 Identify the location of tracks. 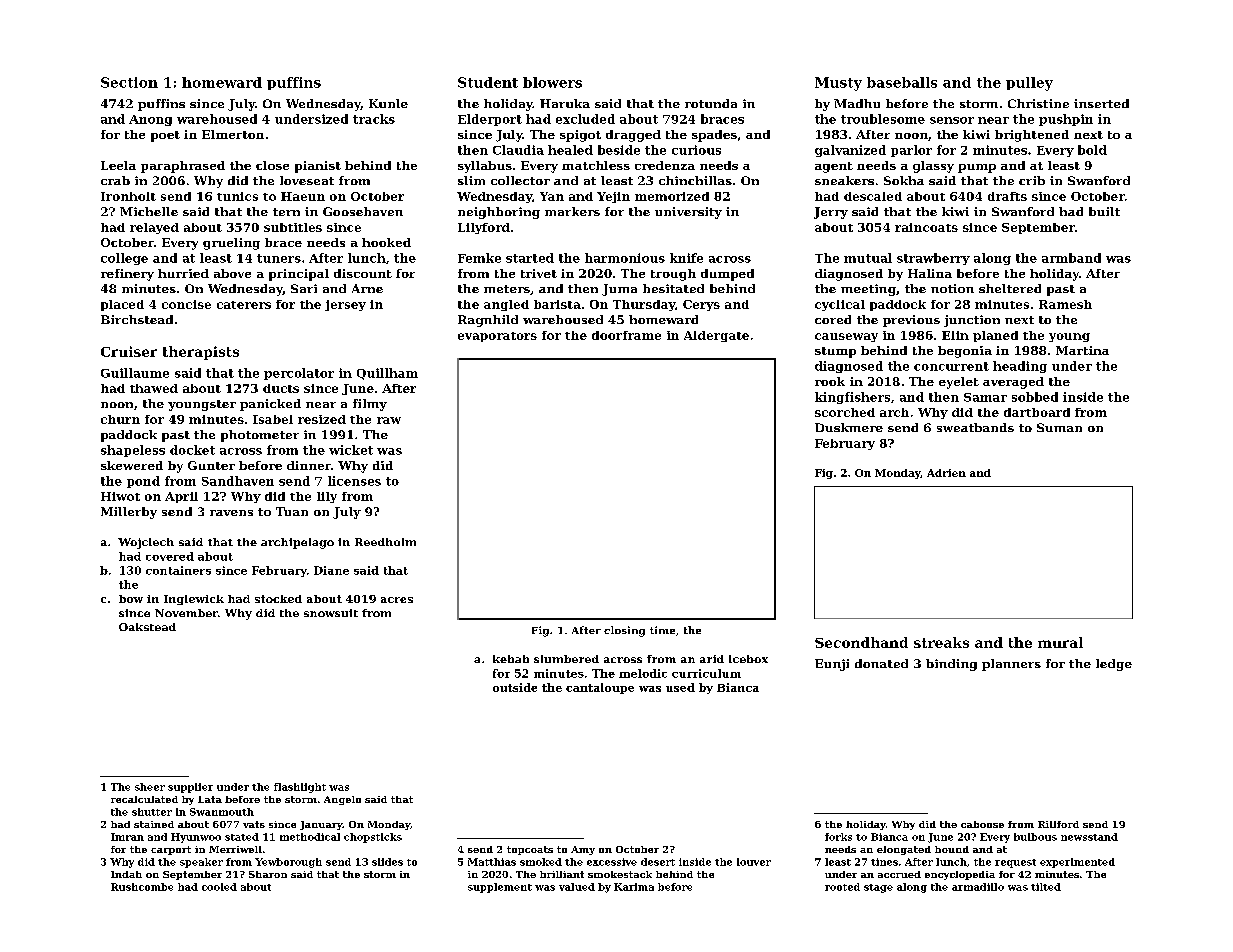
(374, 119).
